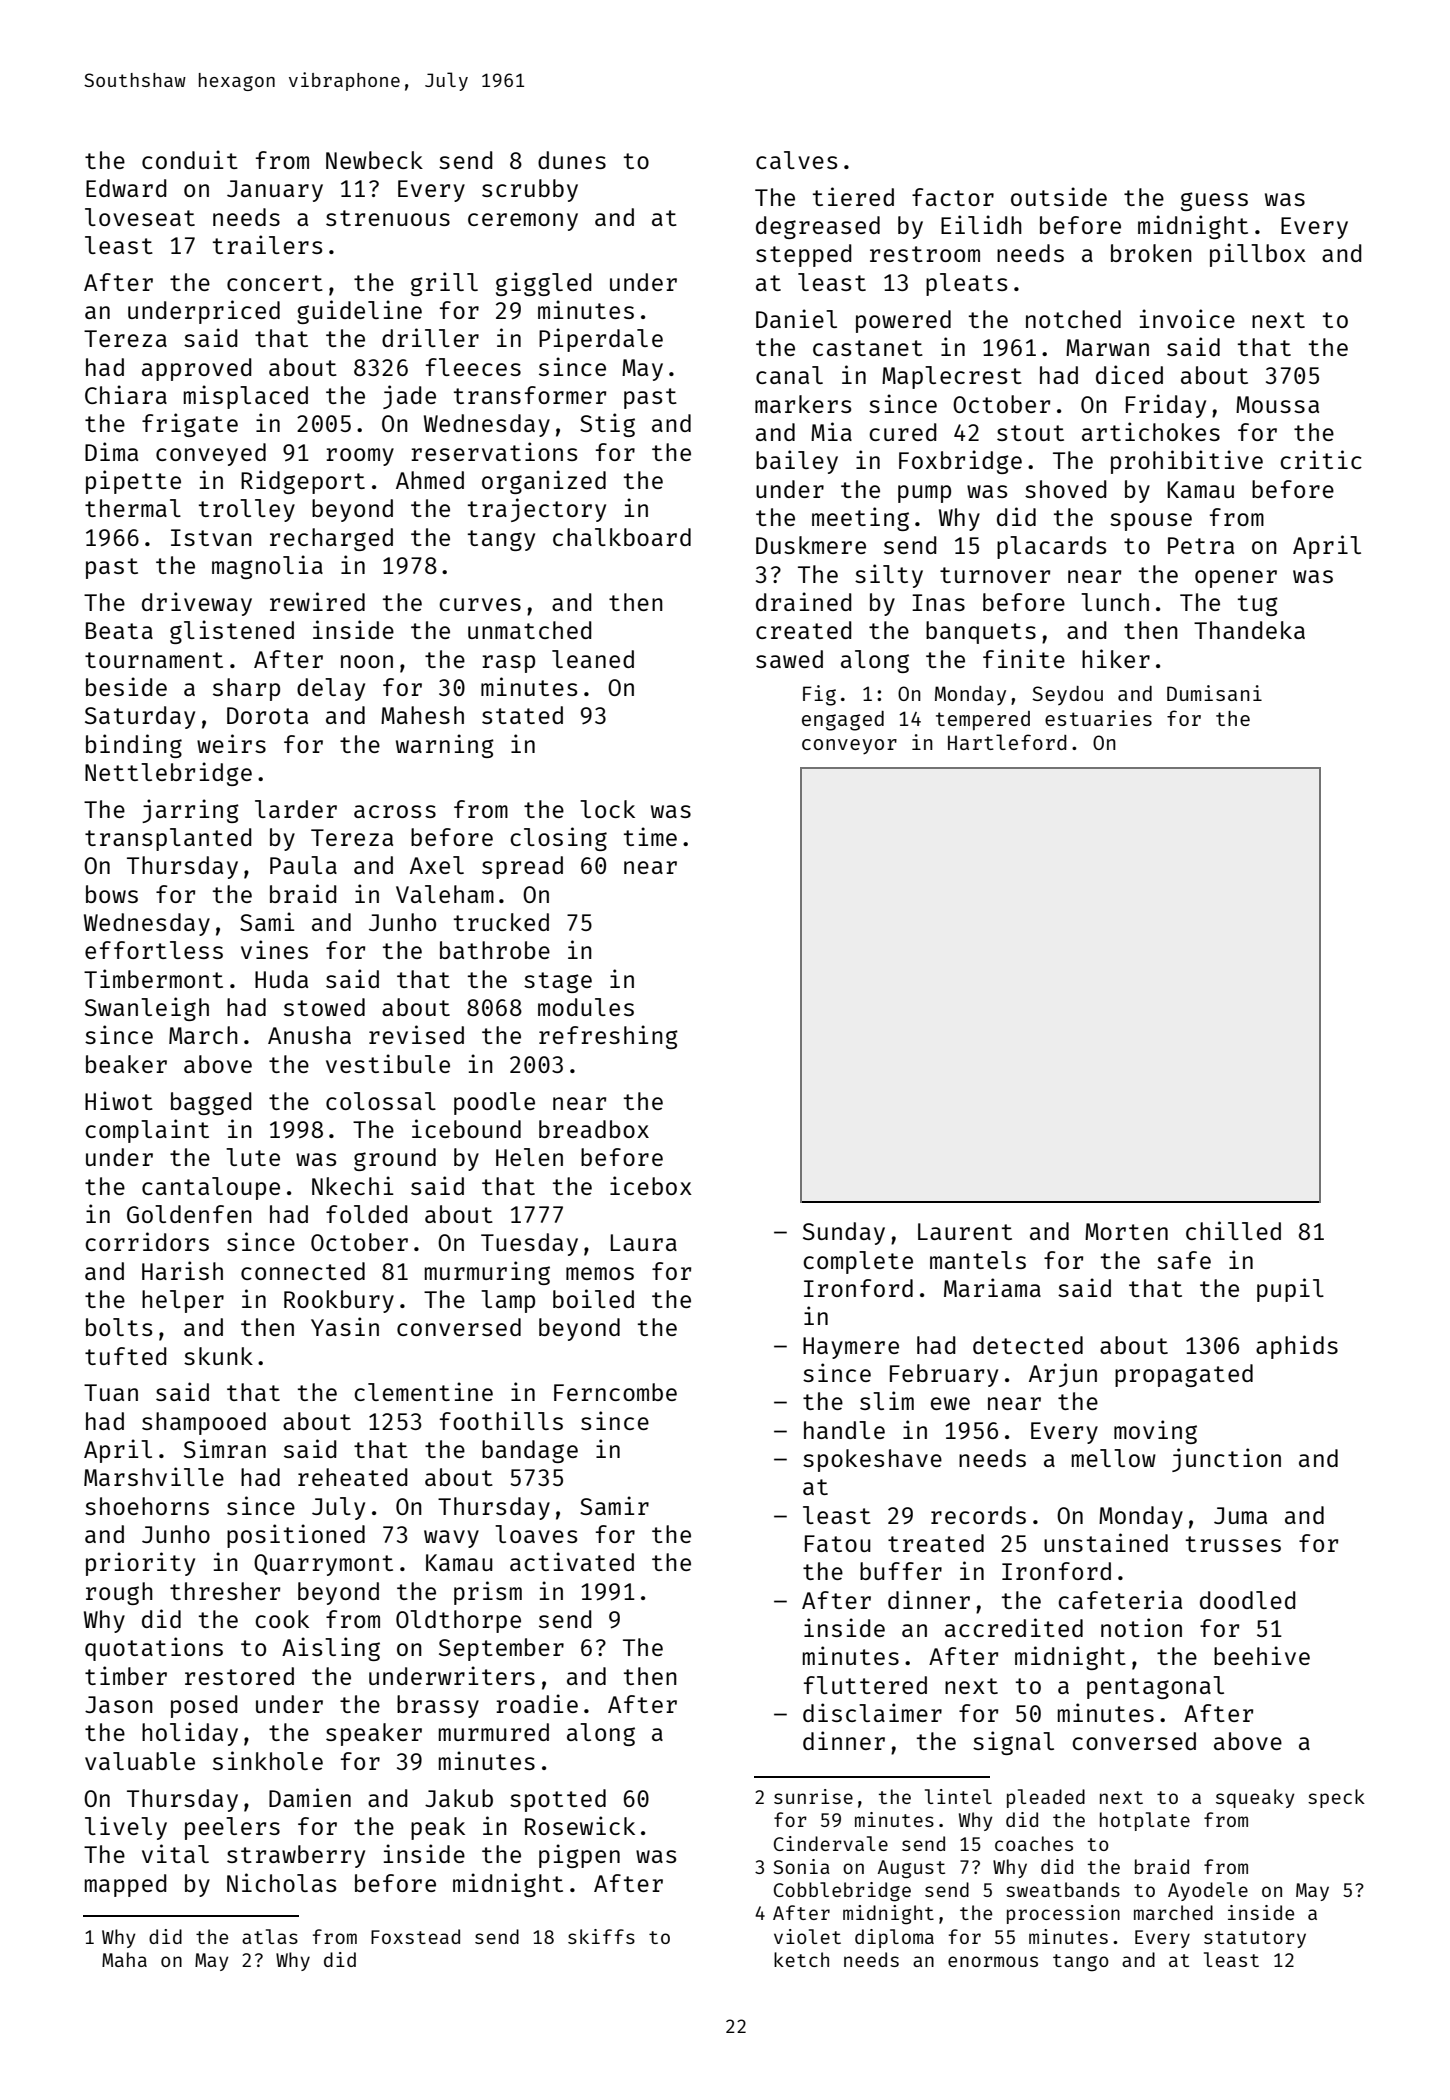  What do you see at coordinates (1126, 1231) in the screenshot?
I see `Morten` at bounding box center [1126, 1231].
